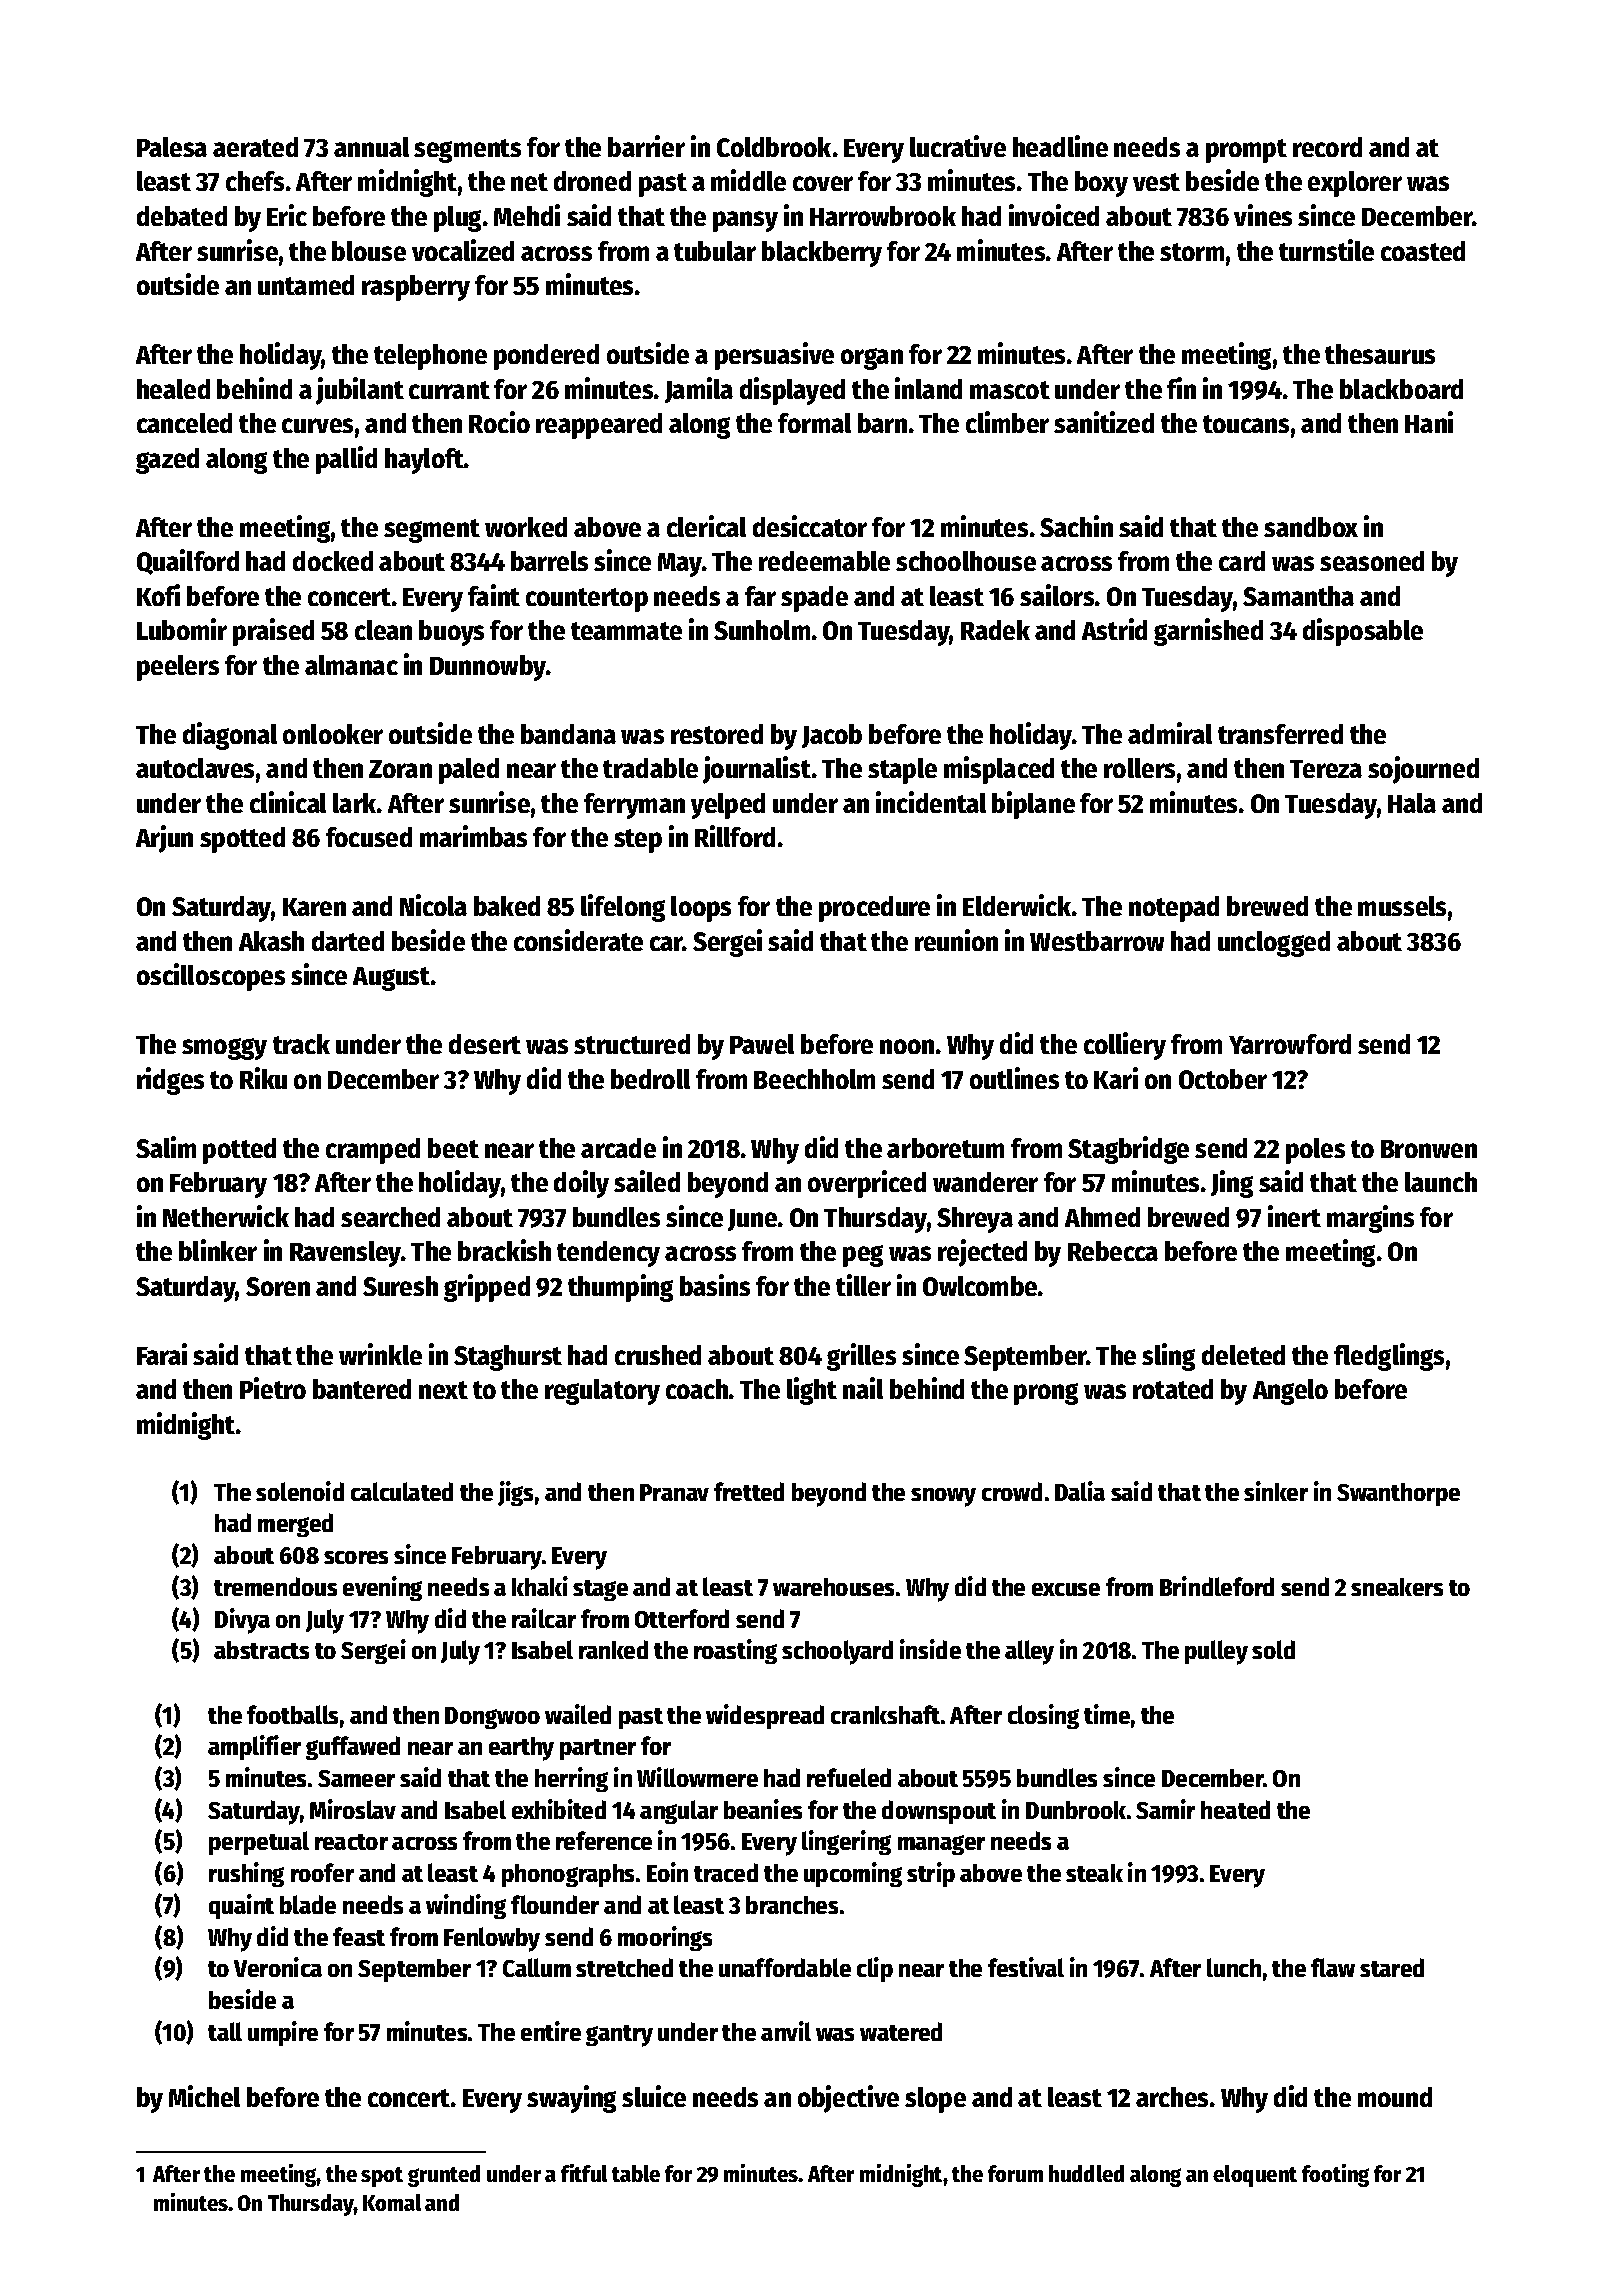  What do you see at coordinates (674, 1492) in the document?
I see `Pranav` at bounding box center [674, 1492].
